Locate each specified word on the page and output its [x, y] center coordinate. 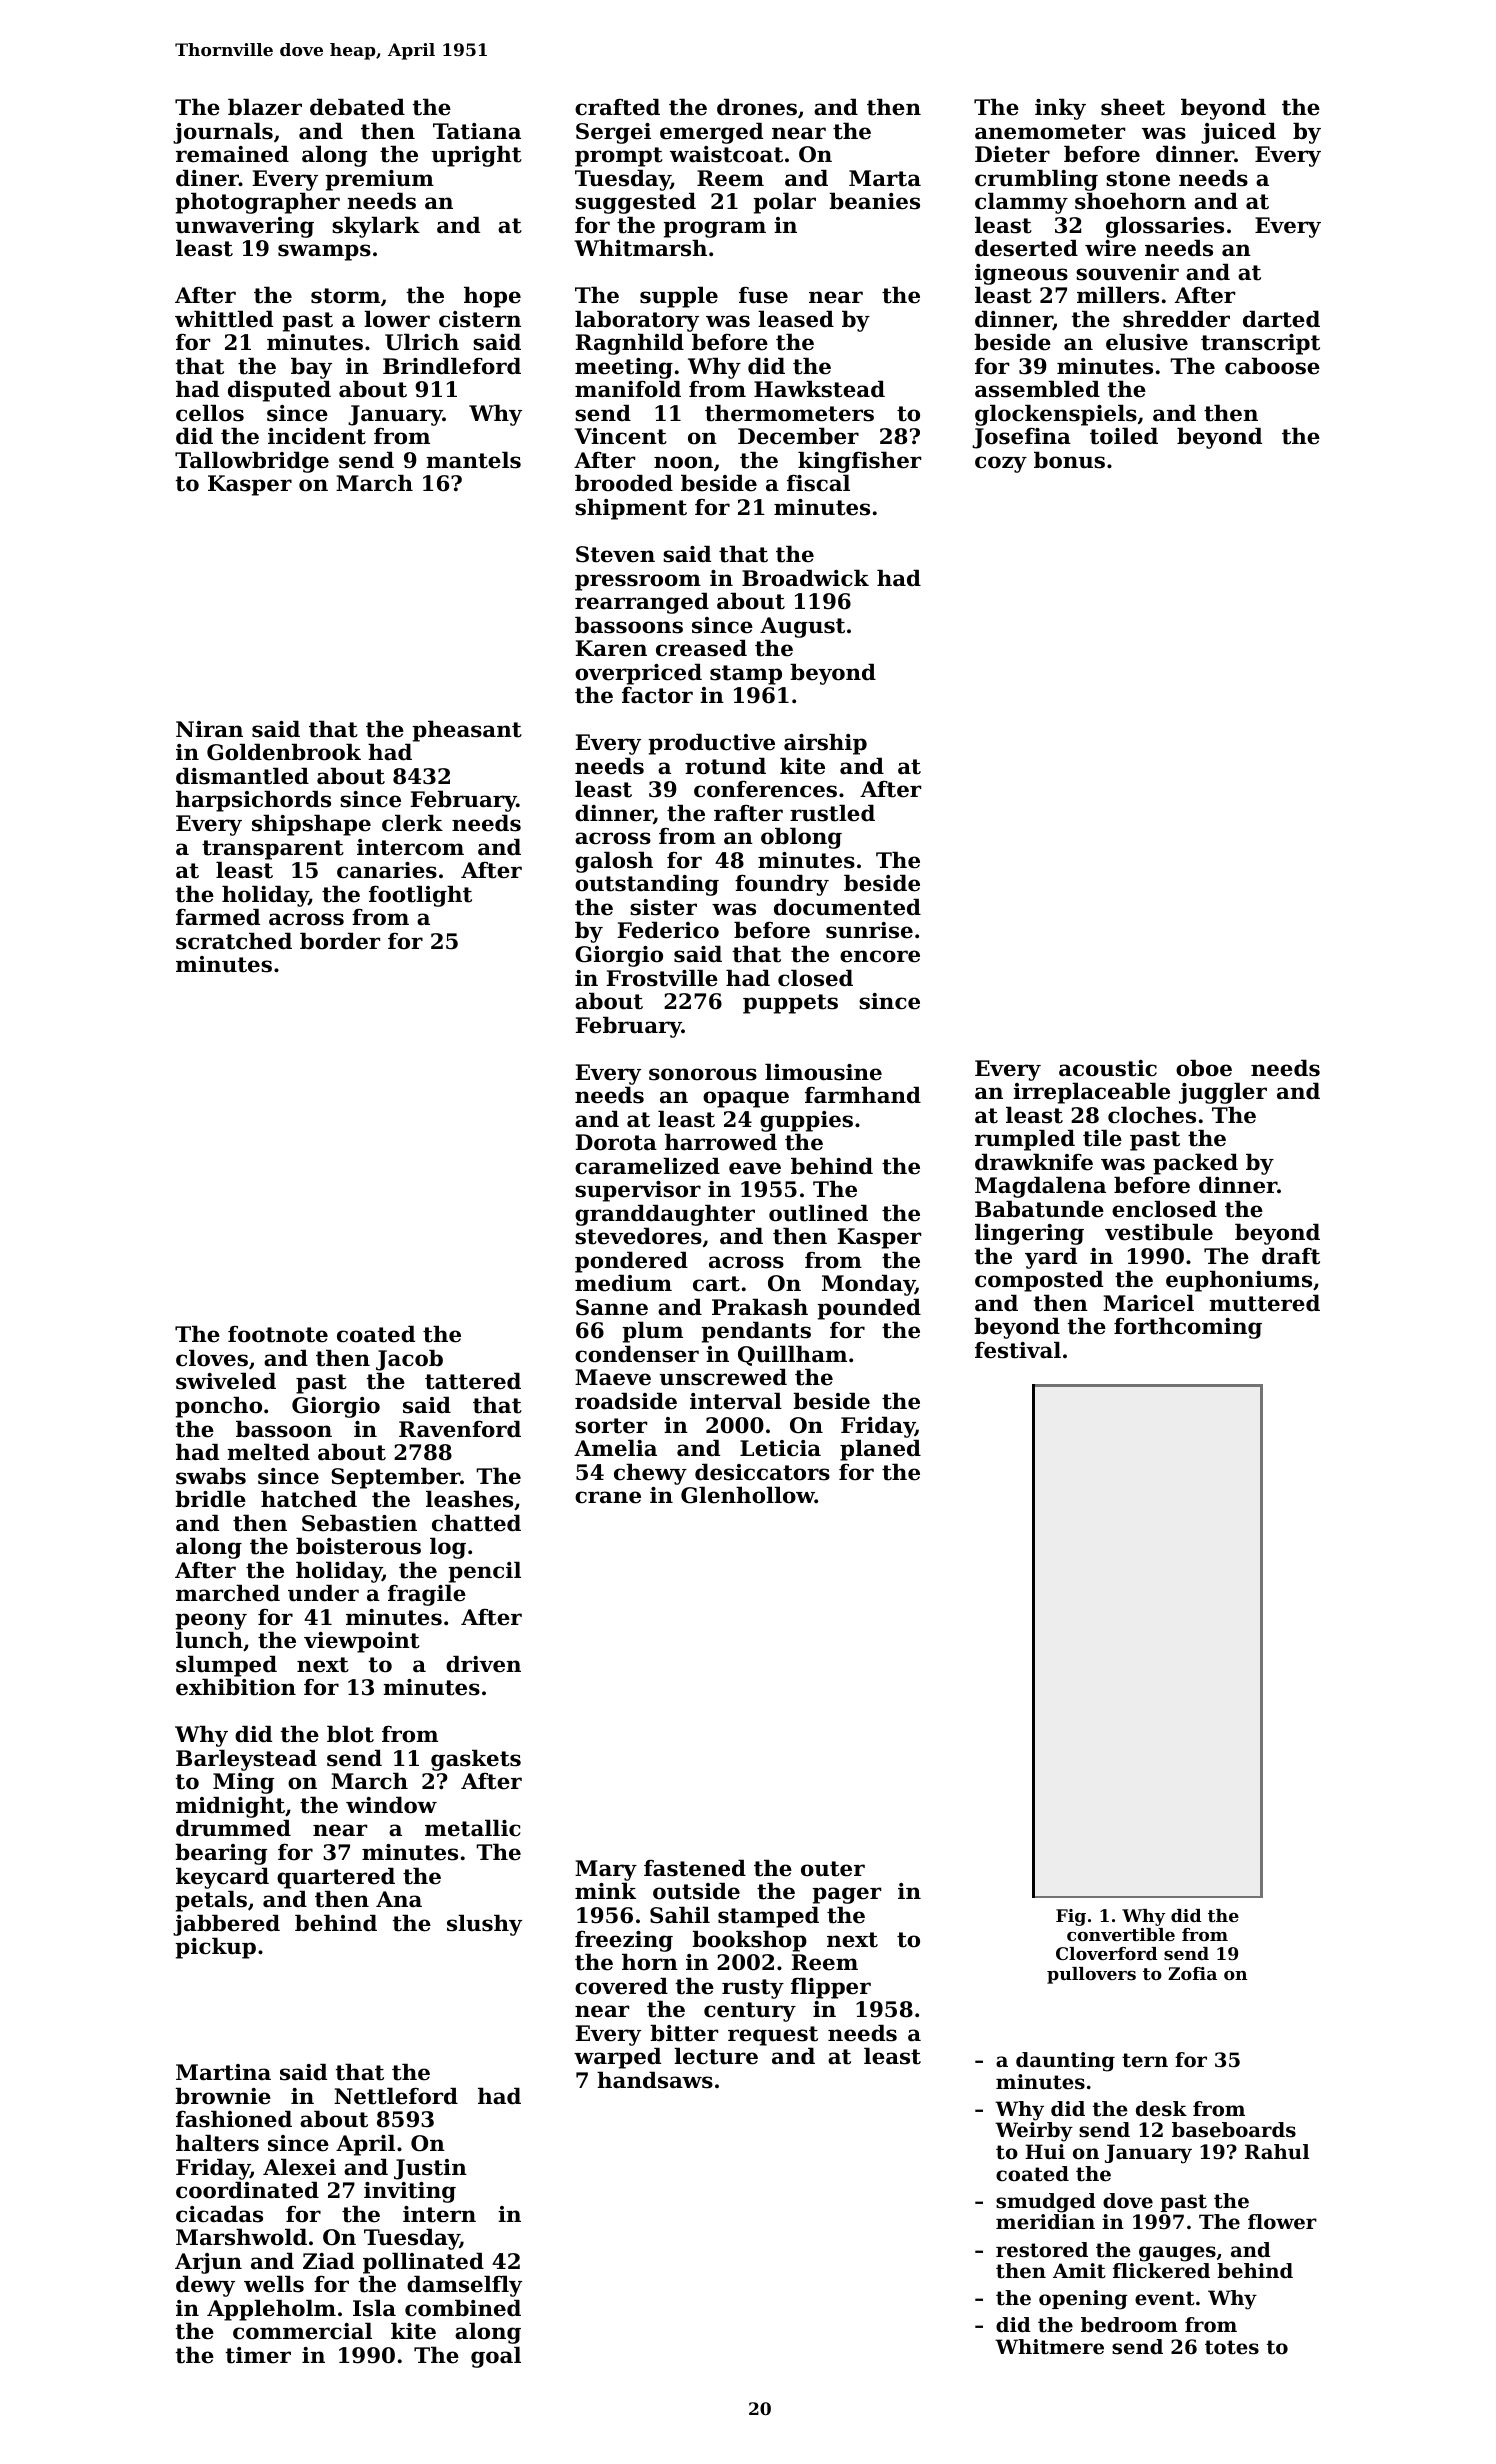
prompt [619, 157]
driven [483, 1664]
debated [357, 107]
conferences [765, 789]
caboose [1272, 366]
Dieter [1012, 154]
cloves [212, 1358]
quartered [336, 1878]
